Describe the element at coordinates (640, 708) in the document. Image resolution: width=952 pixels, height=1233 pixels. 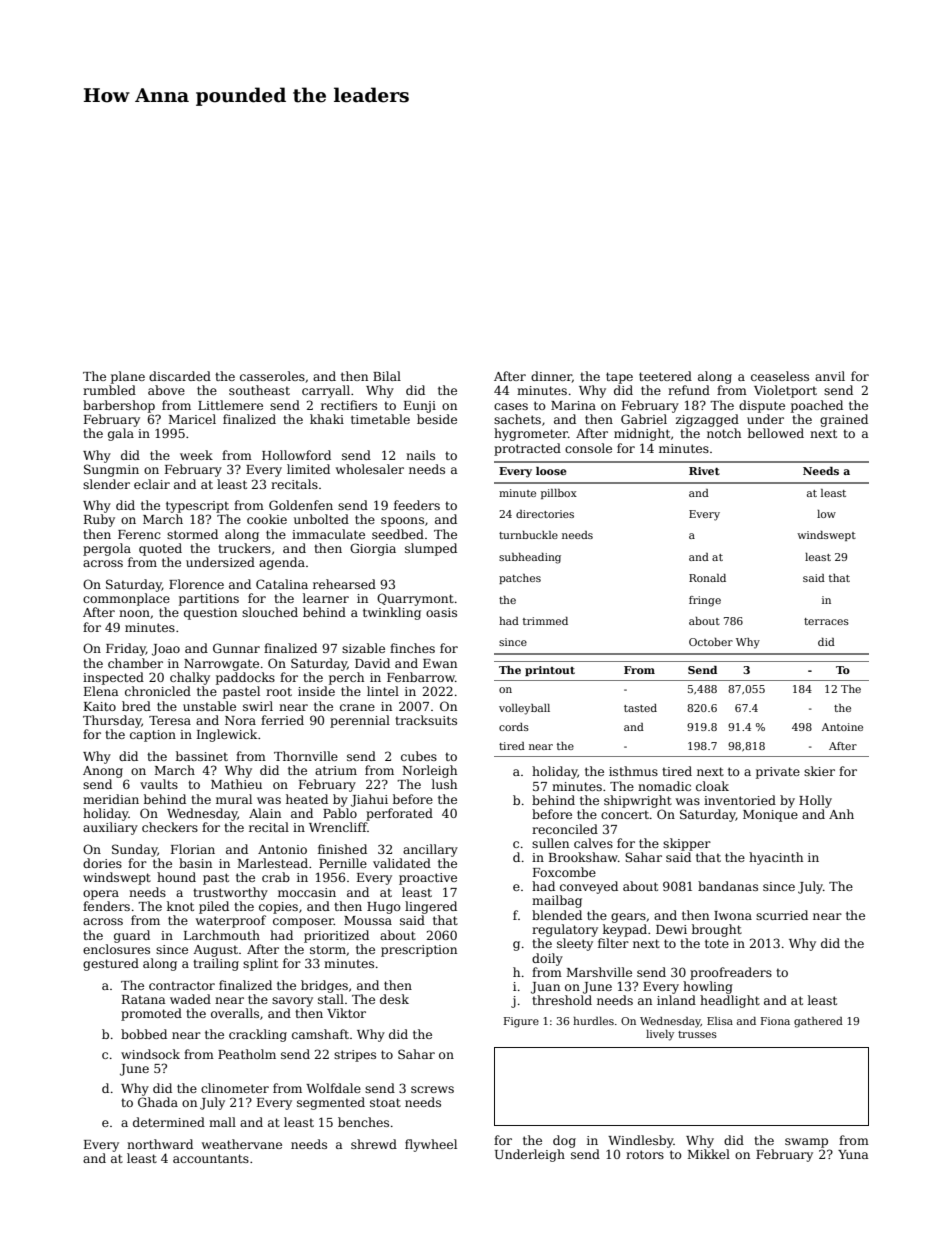
I see `tasted` at that location.
